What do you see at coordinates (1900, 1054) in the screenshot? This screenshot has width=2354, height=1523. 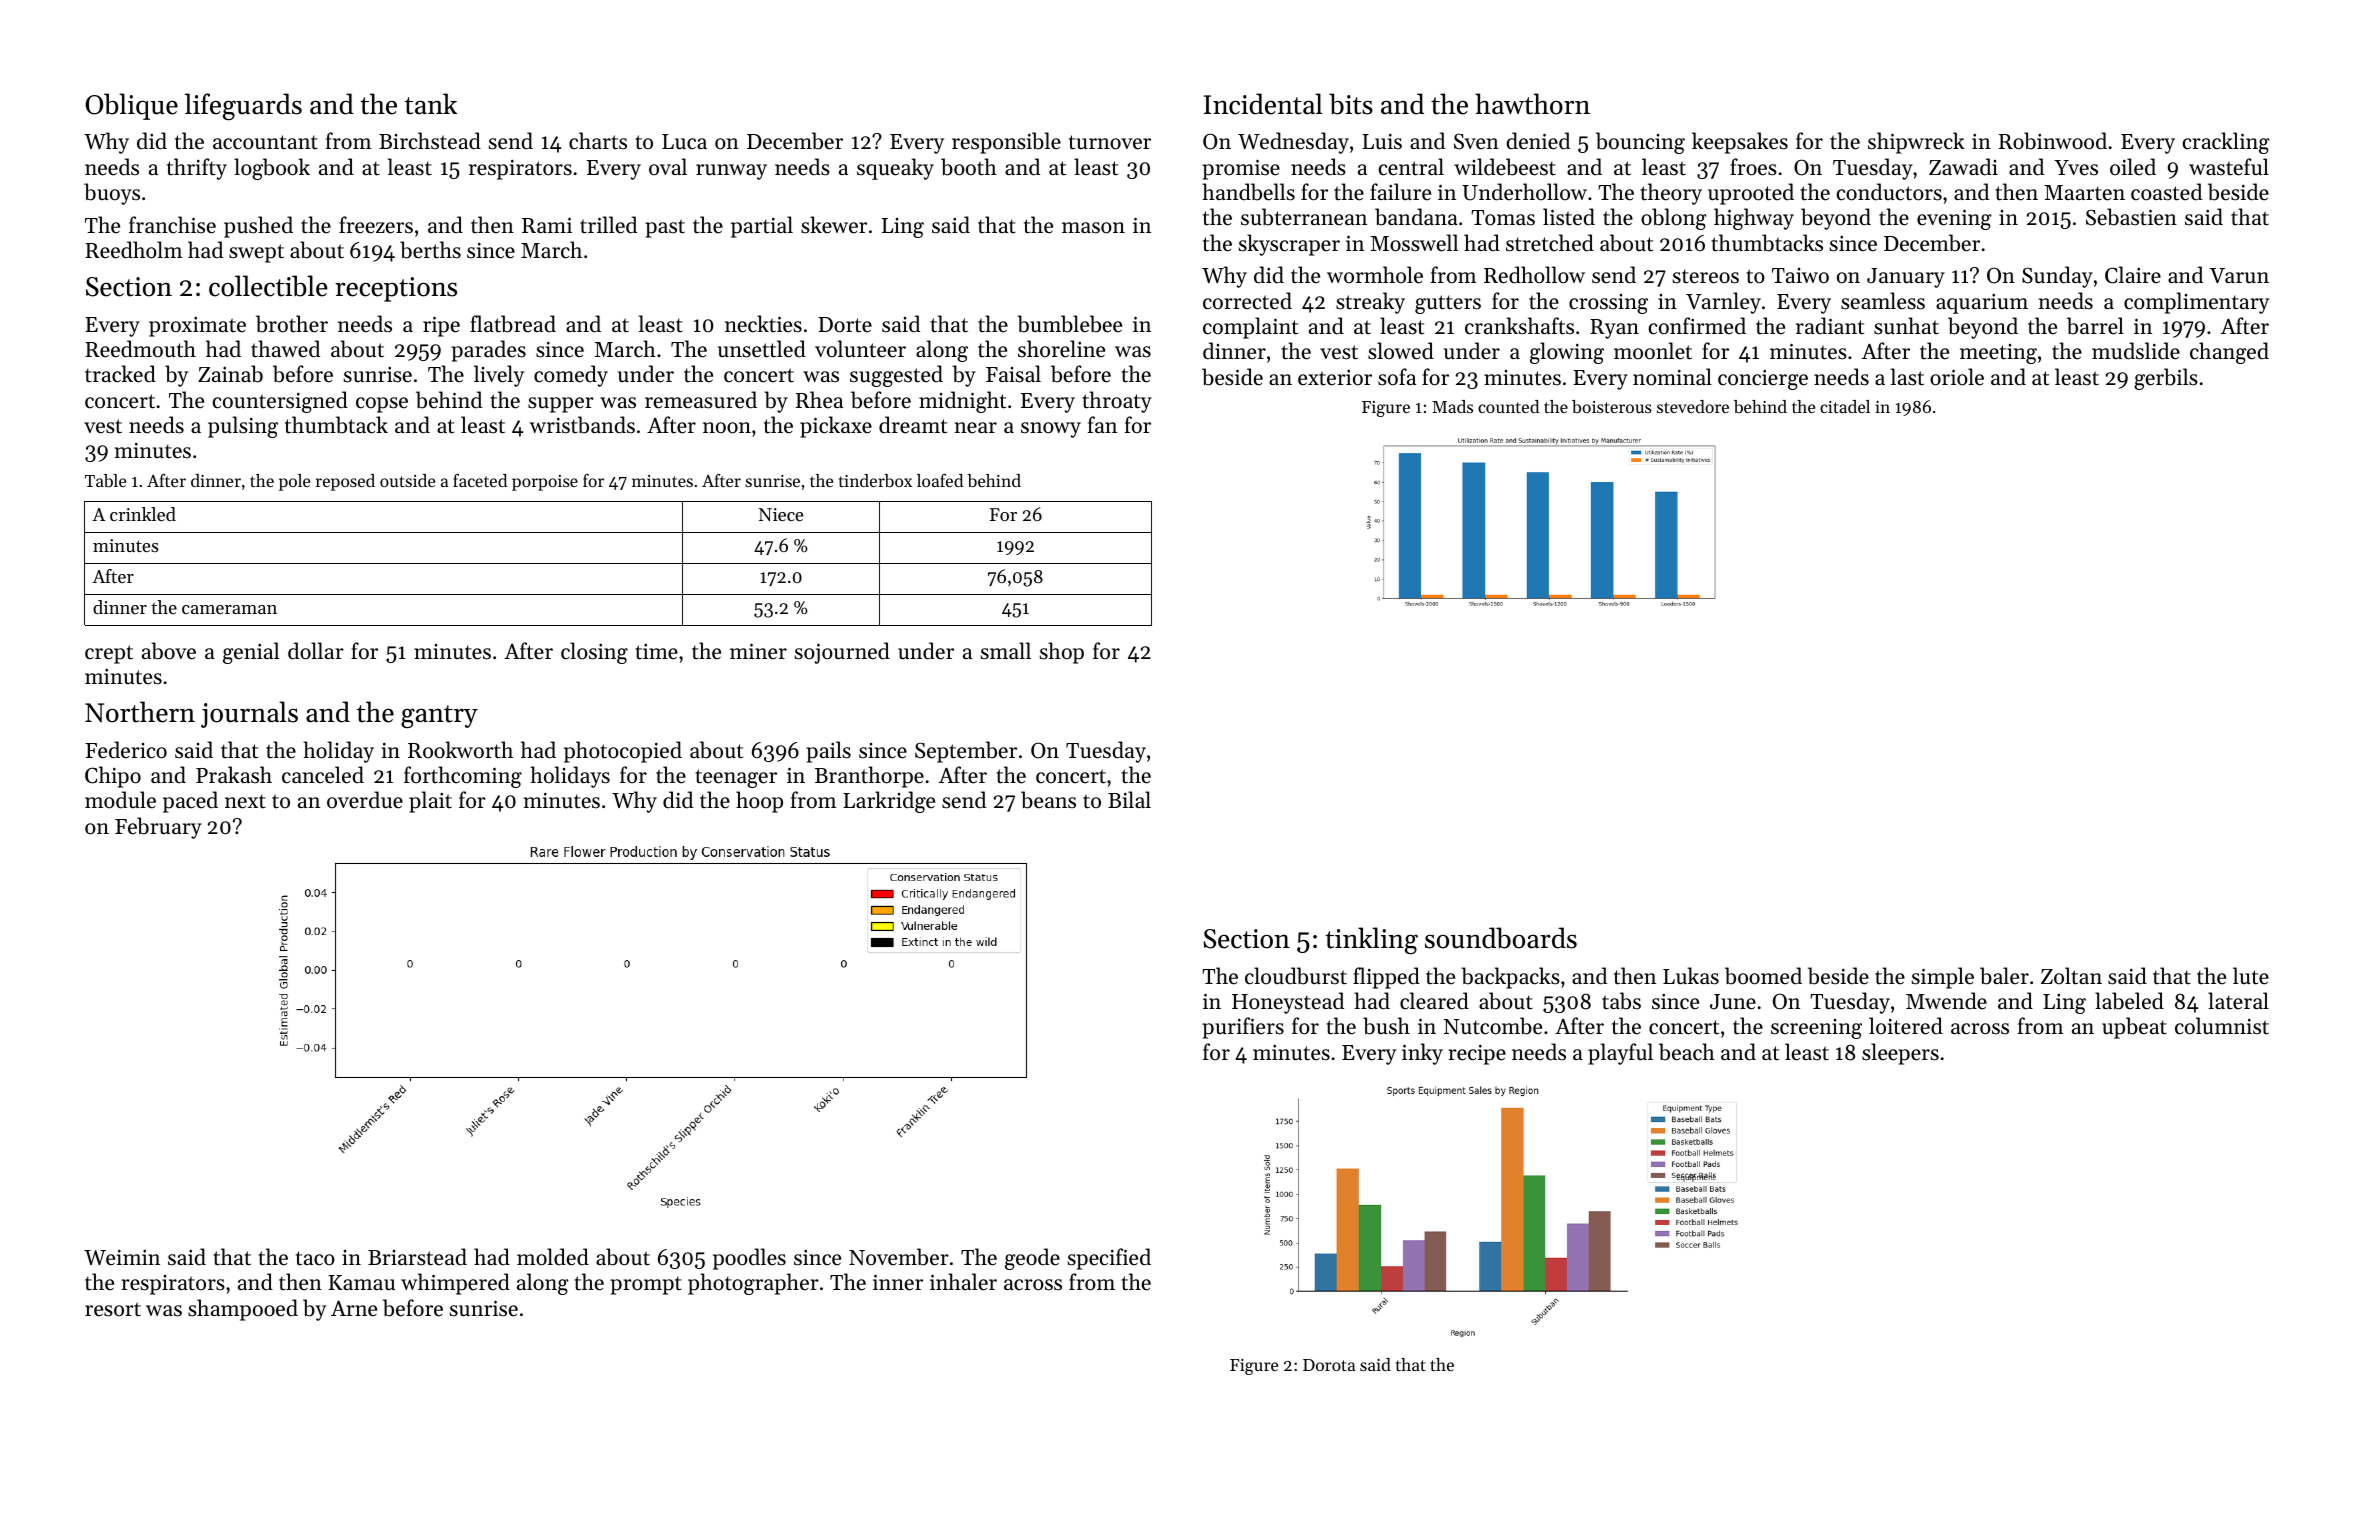 I see `sleepers` at bounding box center [1900, 1054].
